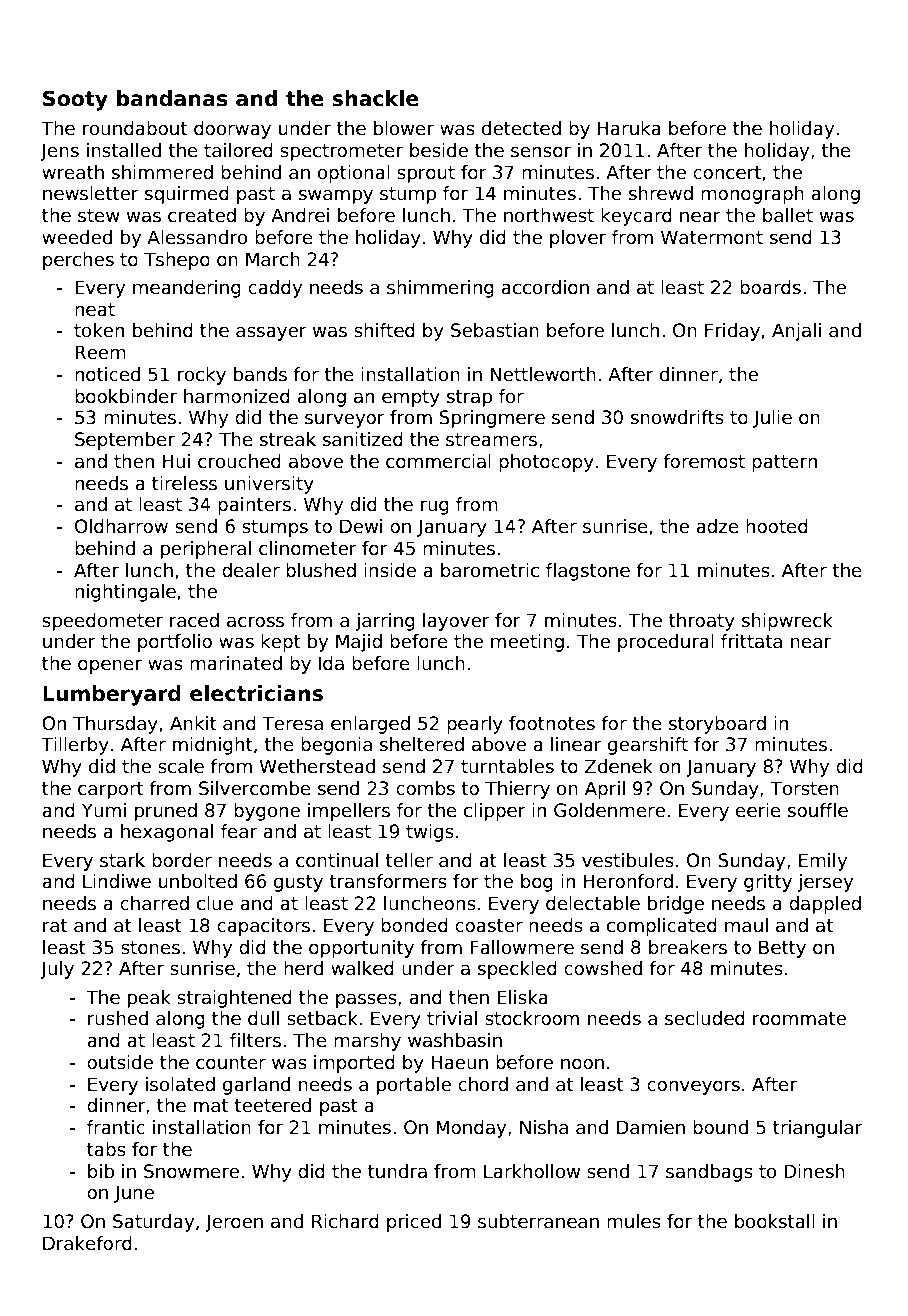  I want to click on bookstall, so click(775, 1221).
